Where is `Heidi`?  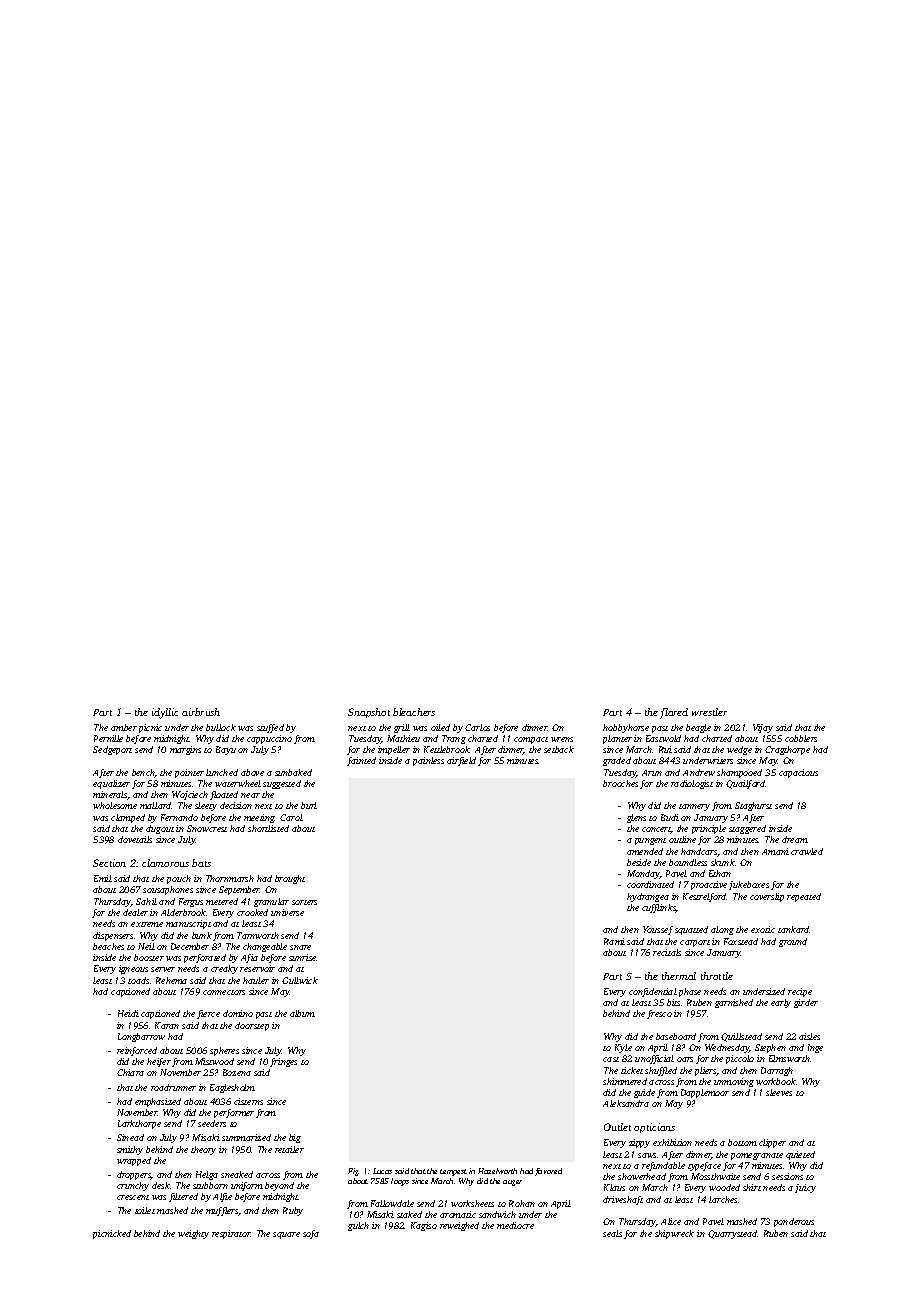
Heidi is located at coordinates (128, 1013).
